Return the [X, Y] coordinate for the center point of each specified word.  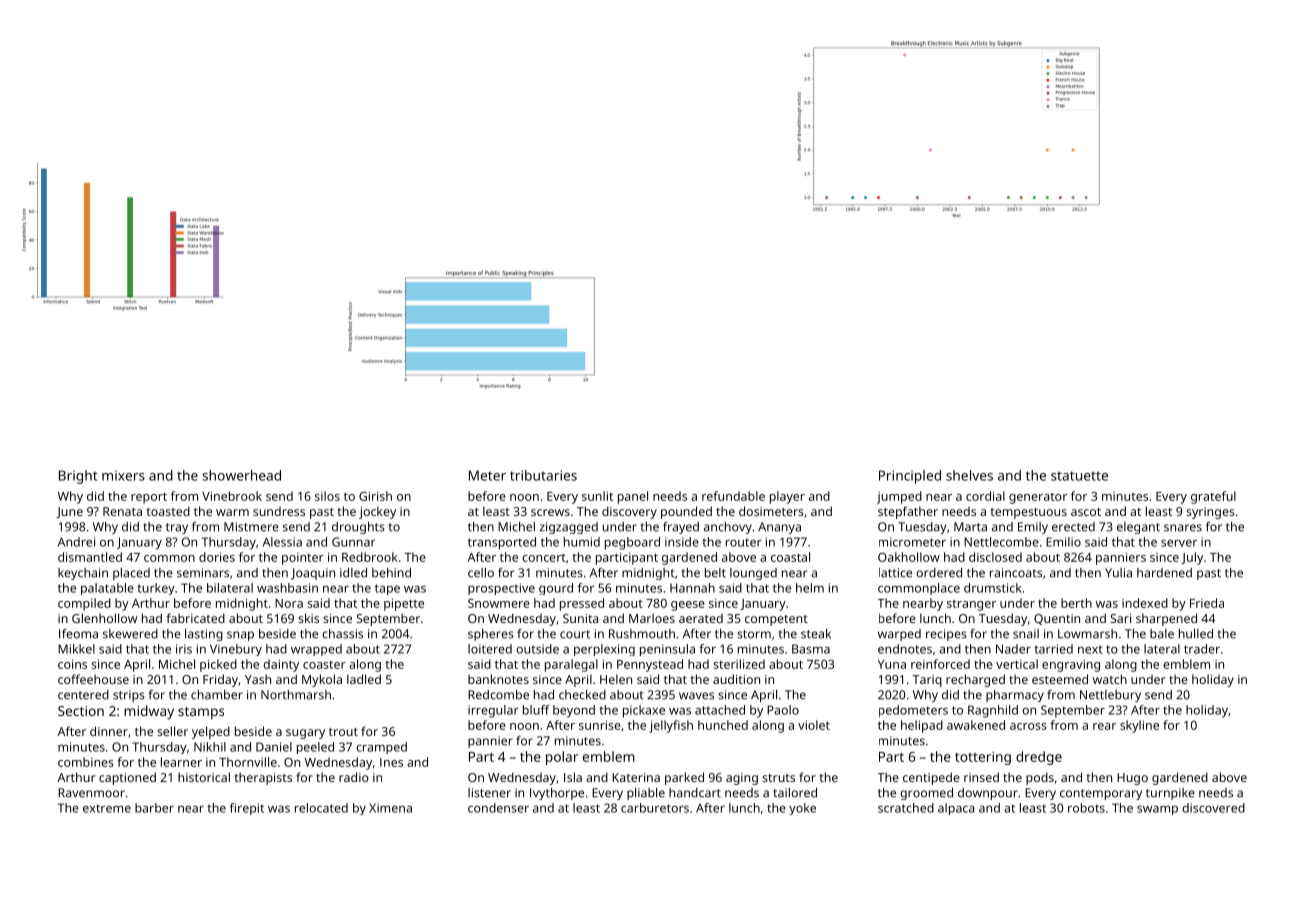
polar [562, 758]
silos [327, 496]
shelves [969, 475]
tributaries [543, 475]
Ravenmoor [91, 793]
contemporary [1101, 794]
